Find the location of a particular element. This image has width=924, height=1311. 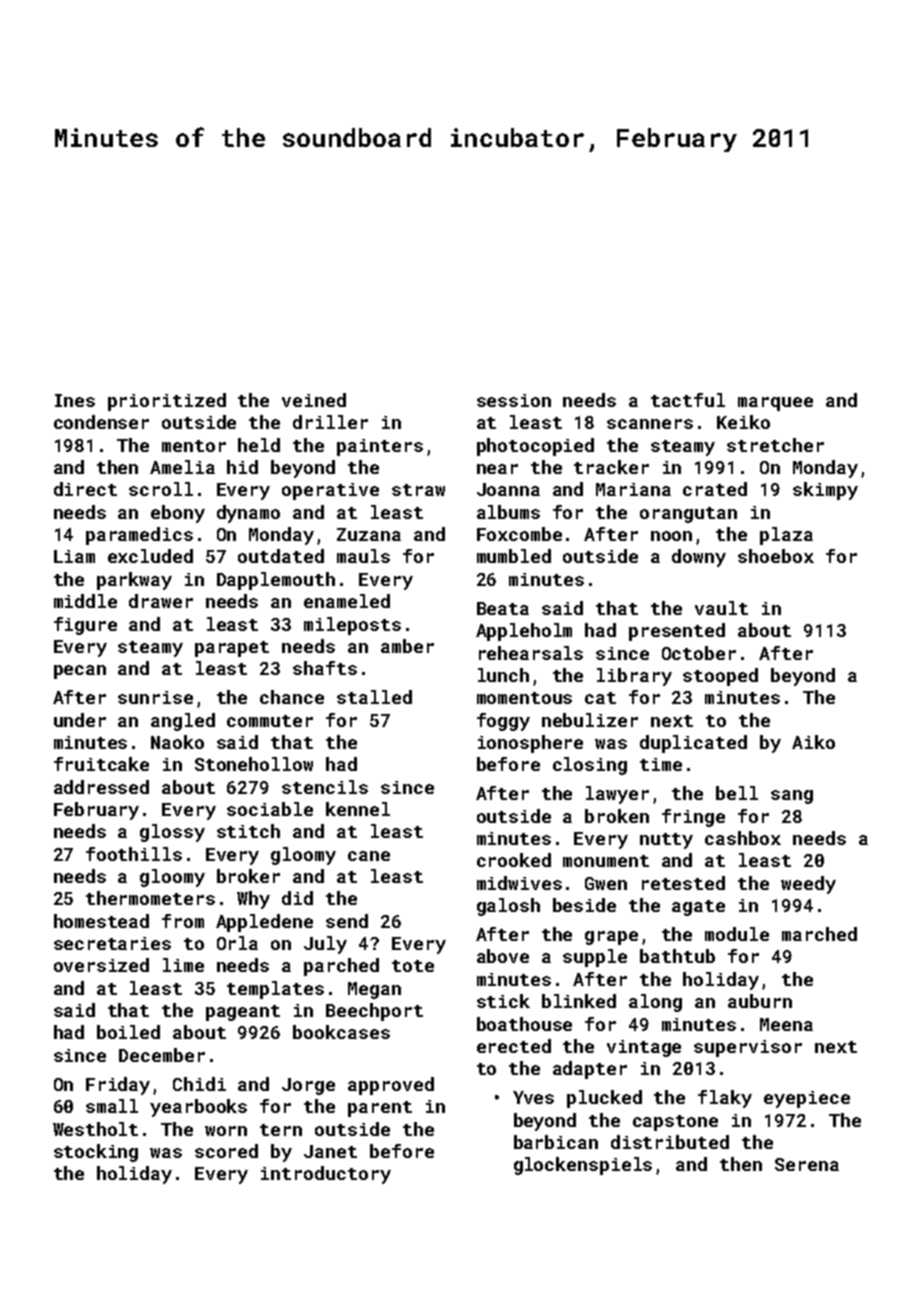

Ines is located at coordinates (75, 400).
